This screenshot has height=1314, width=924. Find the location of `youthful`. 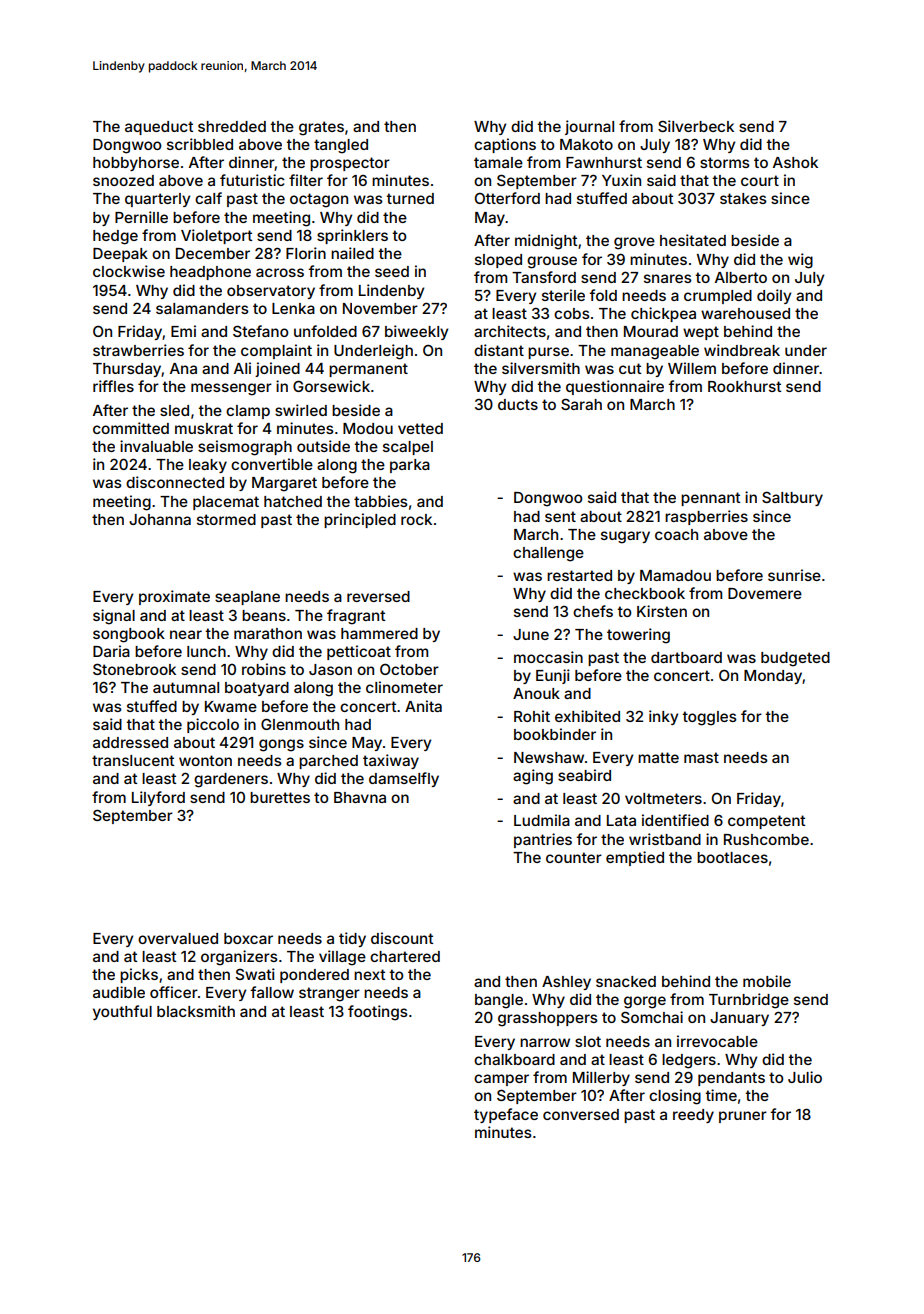

youthful is located at coordinates (122, 1012).
